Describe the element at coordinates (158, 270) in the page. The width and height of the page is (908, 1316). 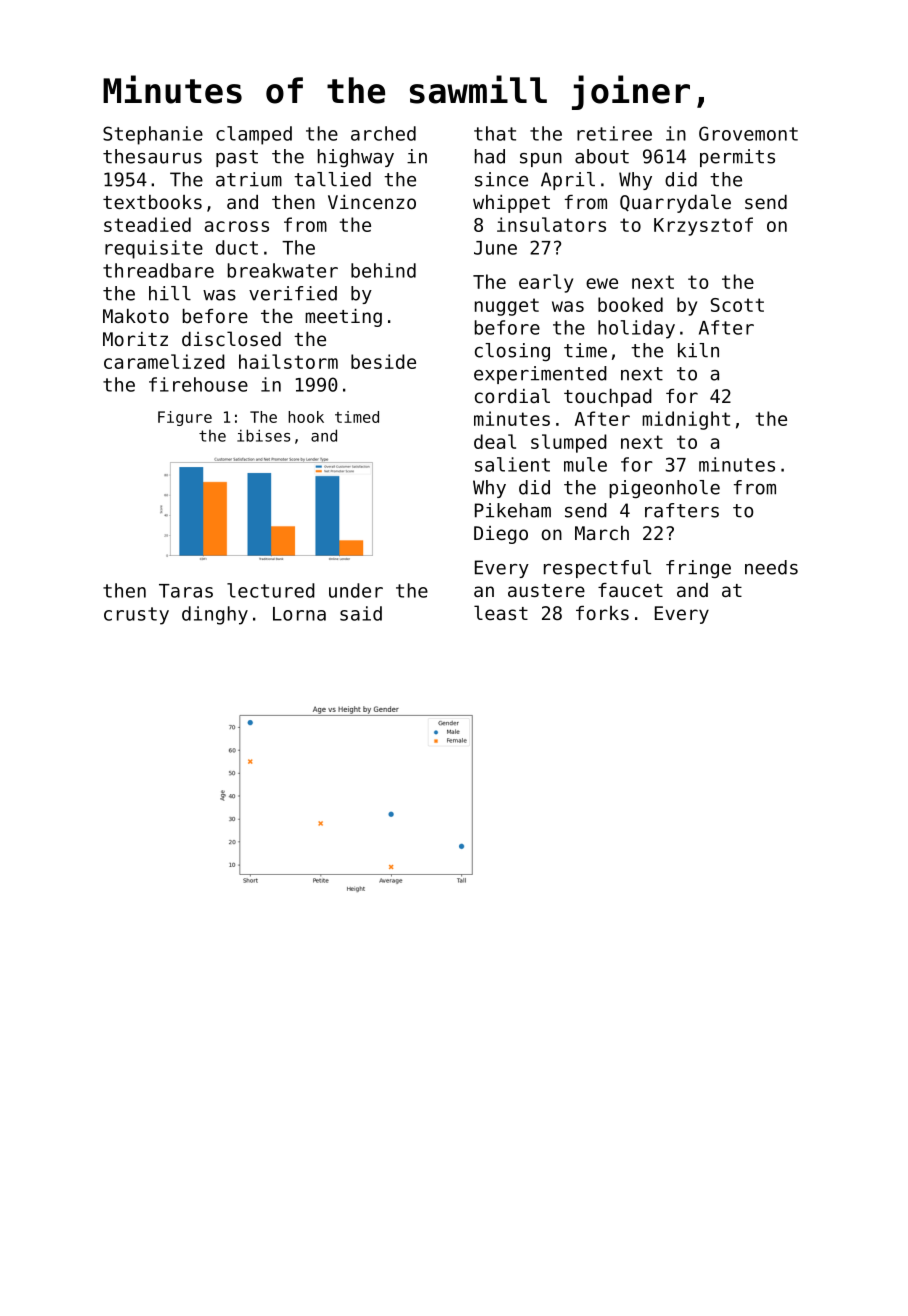
I see `threadbare` at that location.
